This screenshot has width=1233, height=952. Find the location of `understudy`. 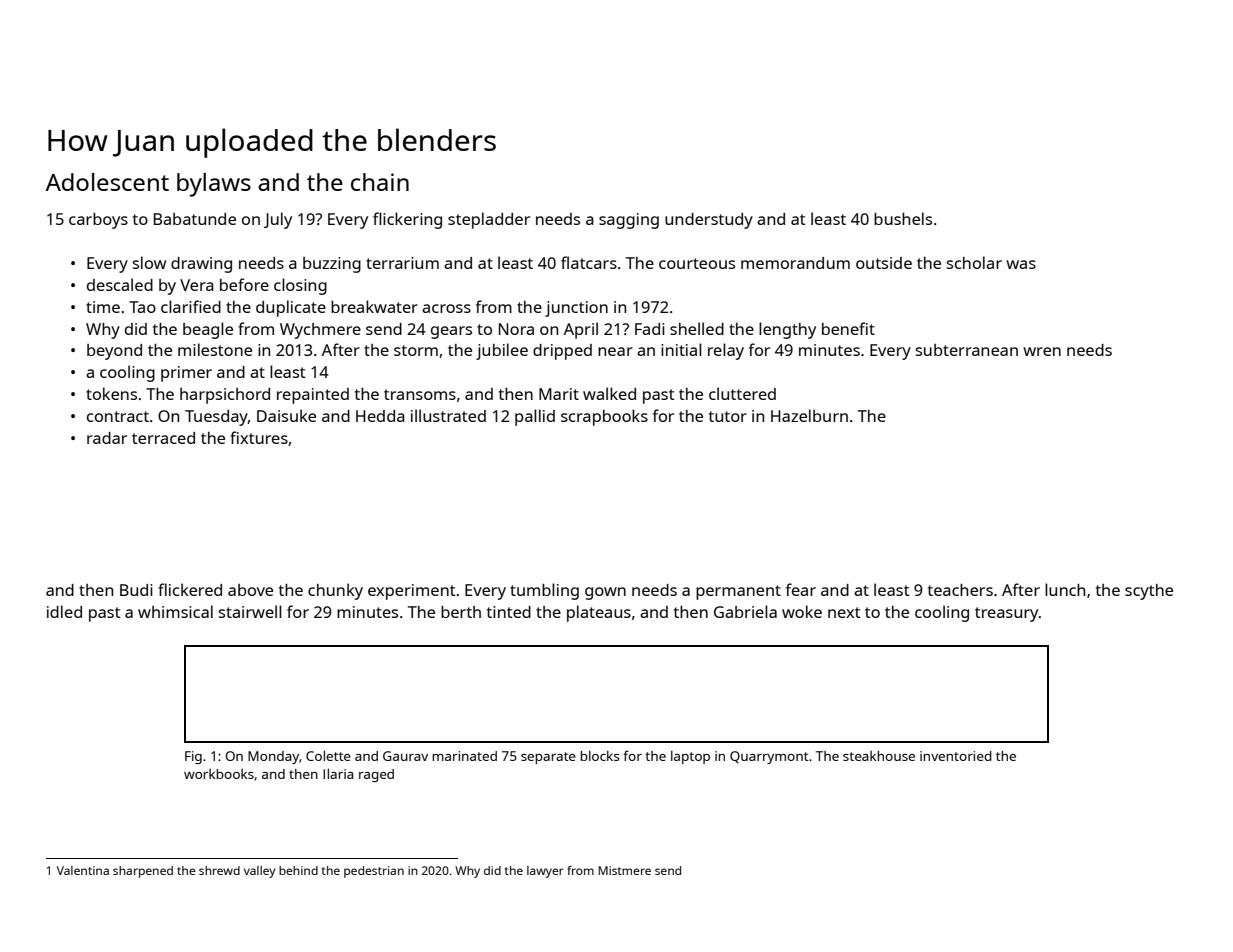

understudy is located at coordinates (709, 221).
